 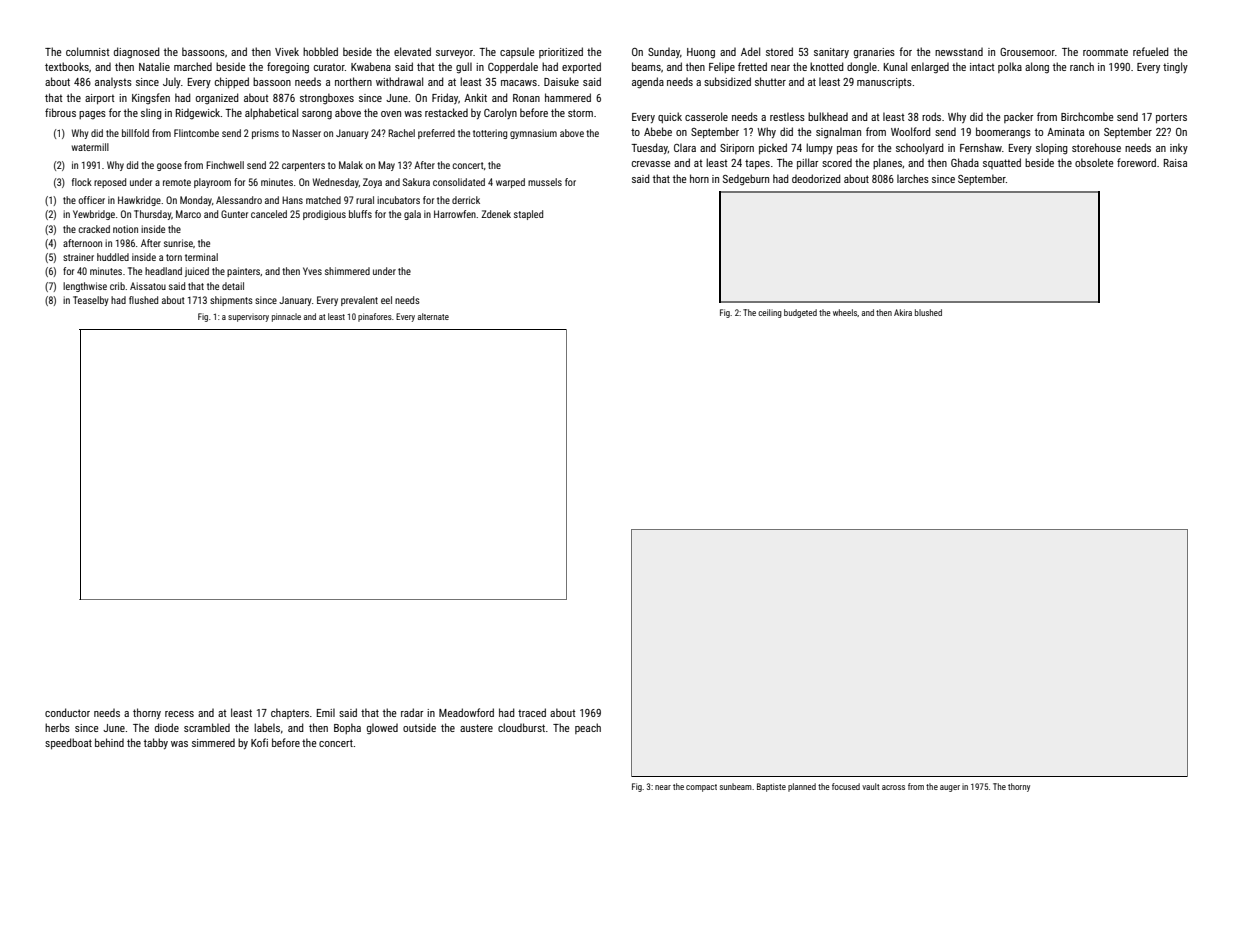 I want to click on diagnosed, so click(x=137, y=53).
